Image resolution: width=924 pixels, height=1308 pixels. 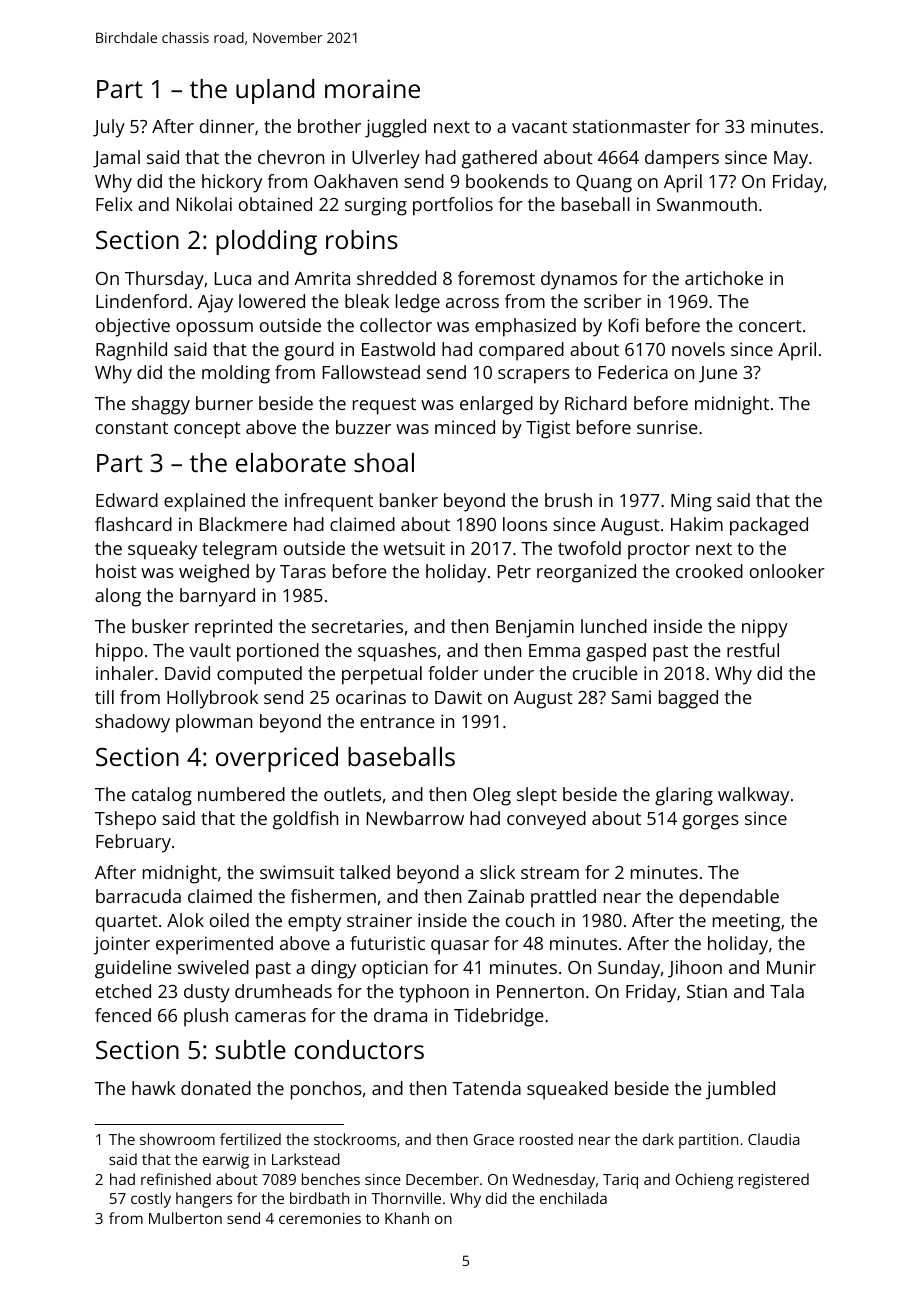 What do you see at coordinates (707, 991) in the document?
I see `Stian` at bounding box center [707, 991].
